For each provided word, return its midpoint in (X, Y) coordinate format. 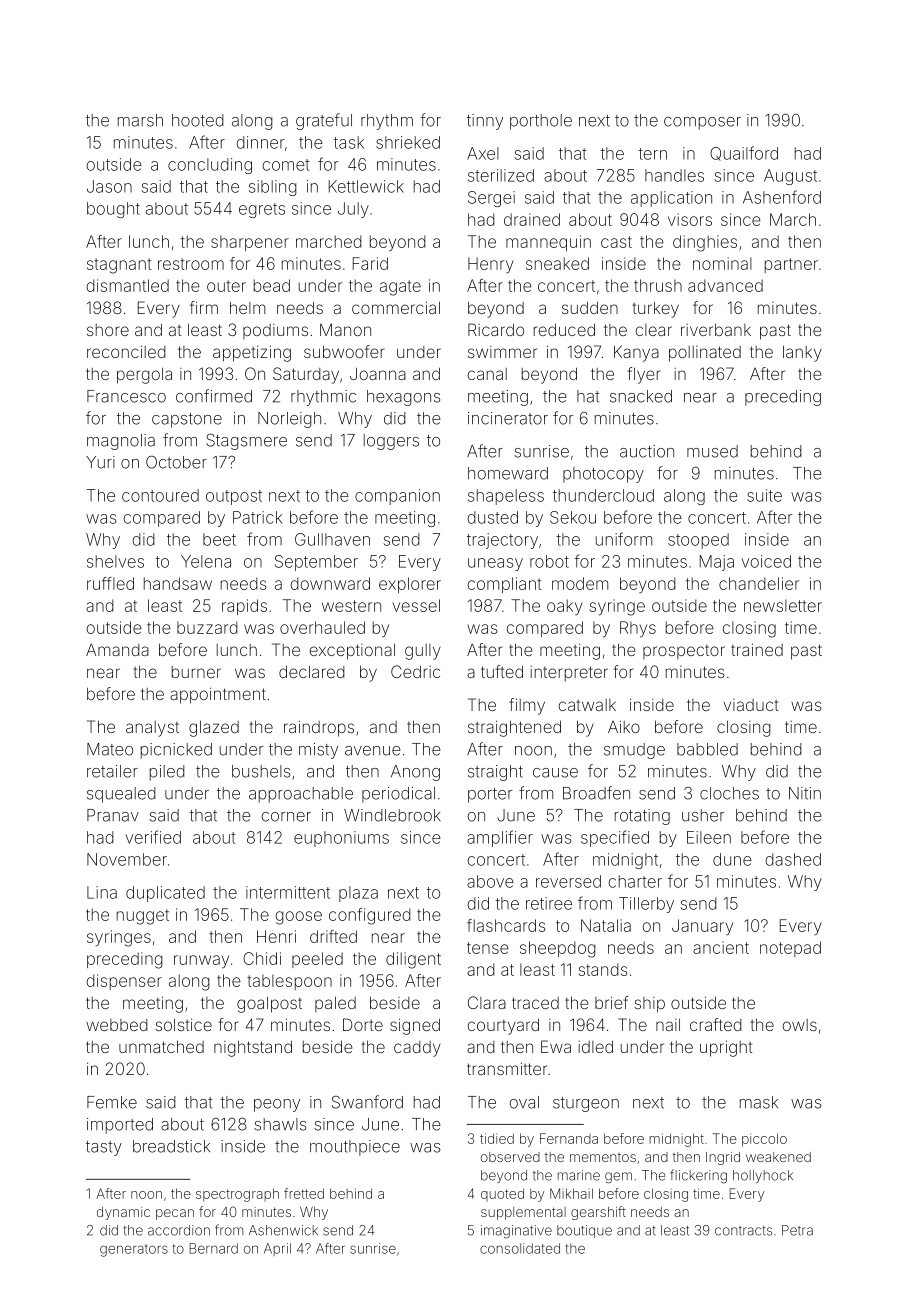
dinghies (705, 243)
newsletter (783, 605)
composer (702, 123)
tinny (485, 122)
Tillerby (646, 905)
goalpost (269, 1005)
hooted (198, 120)
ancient (721, 947)
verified (153, 837)
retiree (549, 903)
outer (226, 286)
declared (312, 671)
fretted (304, 1193)
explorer (410, 585)
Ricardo (496, 329)
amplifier (500, 838)
